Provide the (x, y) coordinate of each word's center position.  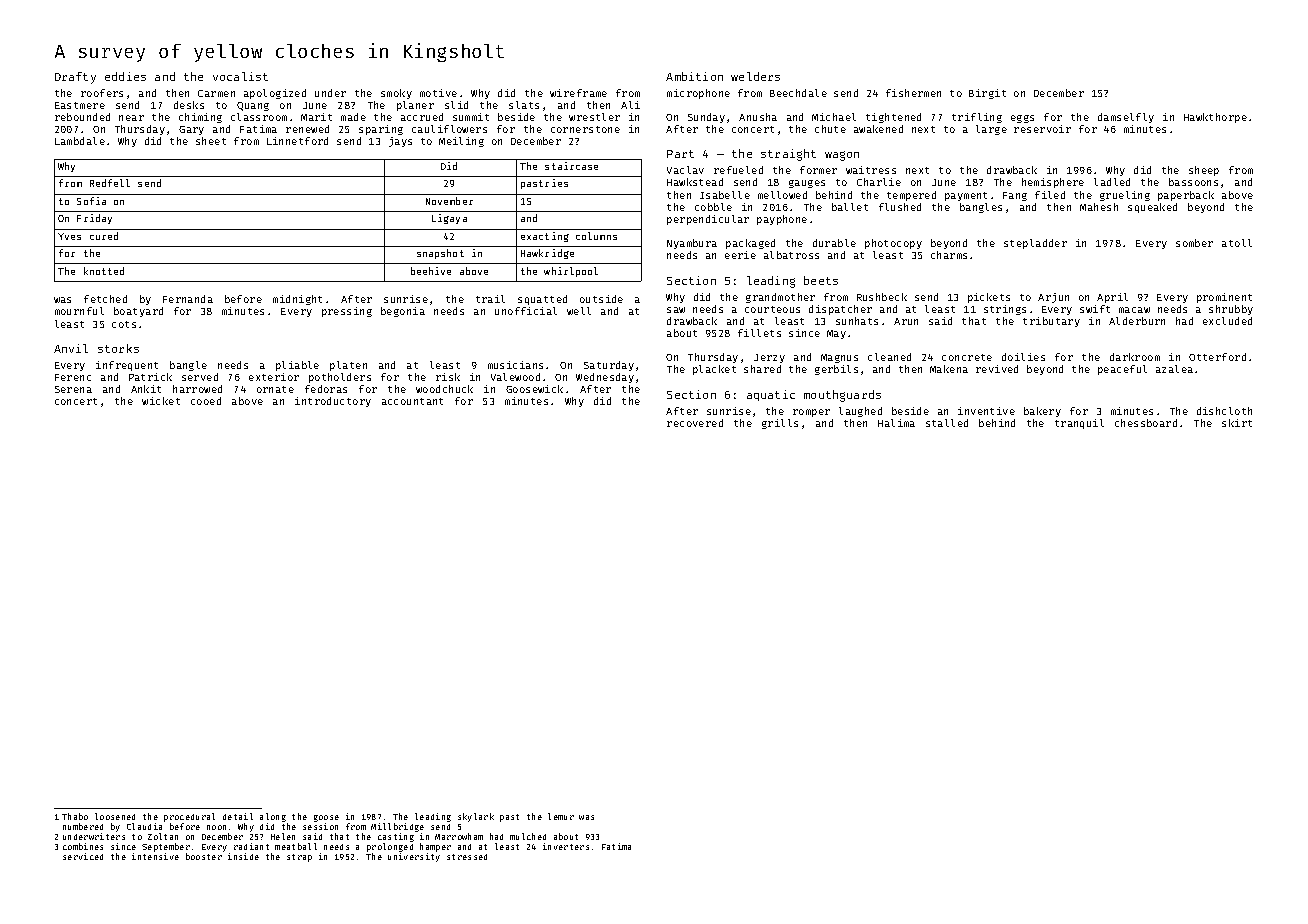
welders (755, 76)
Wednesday (605, 378)
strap (299, 858)
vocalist (240, 76)
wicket (161, 401)
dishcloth (1224, 411)
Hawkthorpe (1215, 118)
